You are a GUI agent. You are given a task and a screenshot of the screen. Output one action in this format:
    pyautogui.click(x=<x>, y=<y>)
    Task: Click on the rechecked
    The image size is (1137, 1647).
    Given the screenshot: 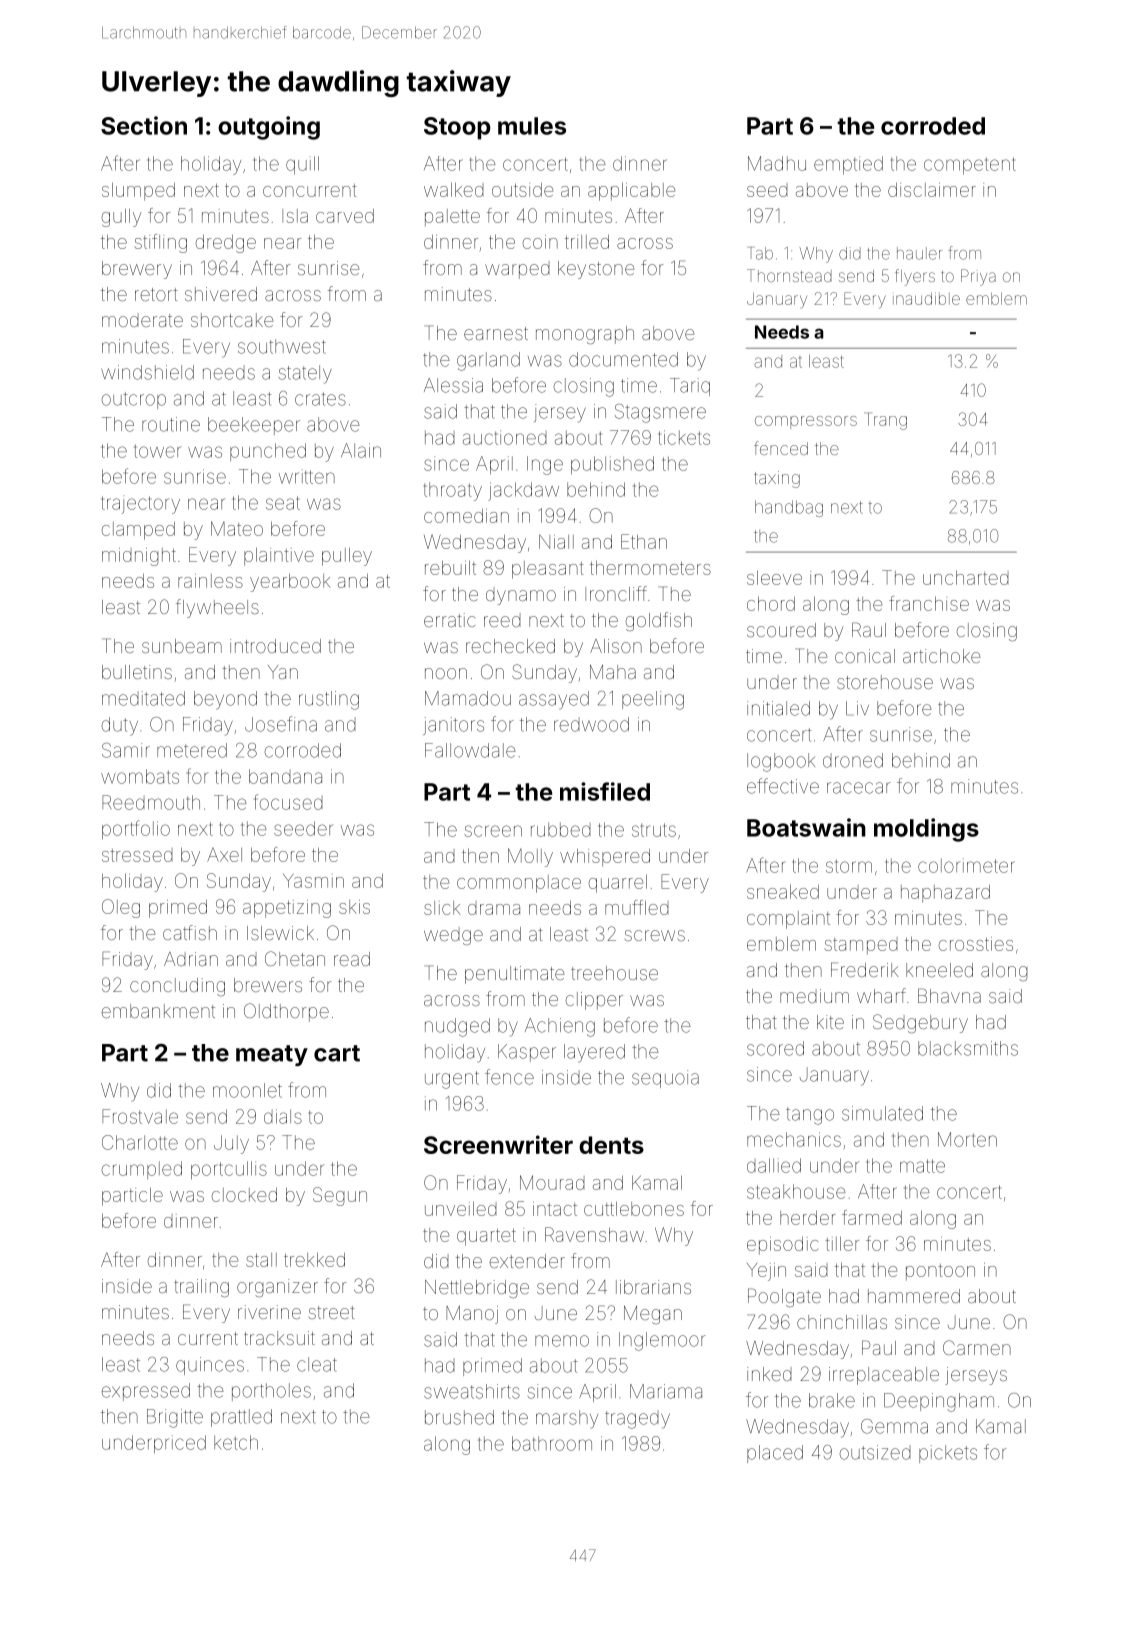 What is the action you would take?
    pyautogui.click(x=510, y=646)
